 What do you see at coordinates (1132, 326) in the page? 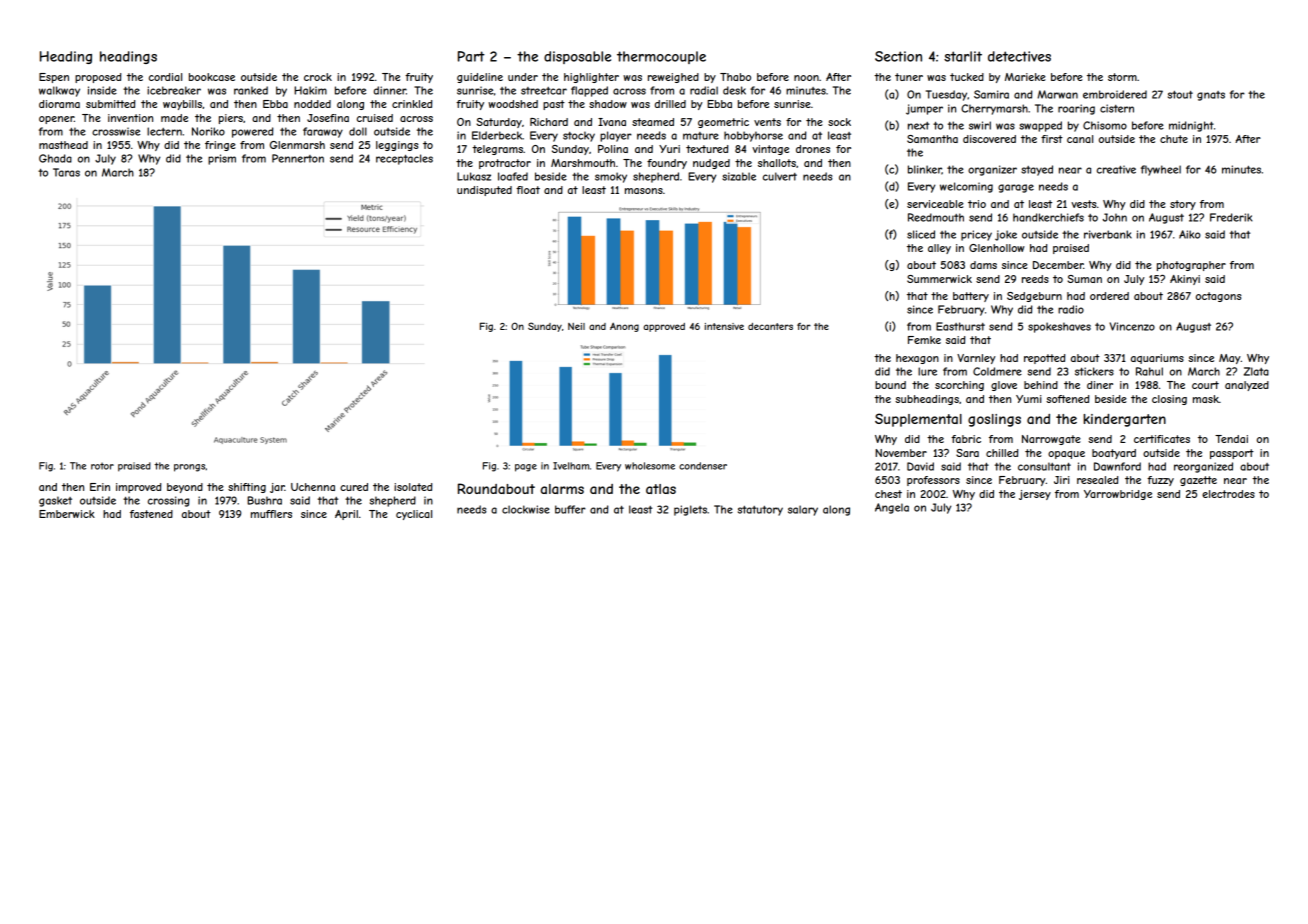
I see `Vincenzo` at bounding box center [1132, 326].
